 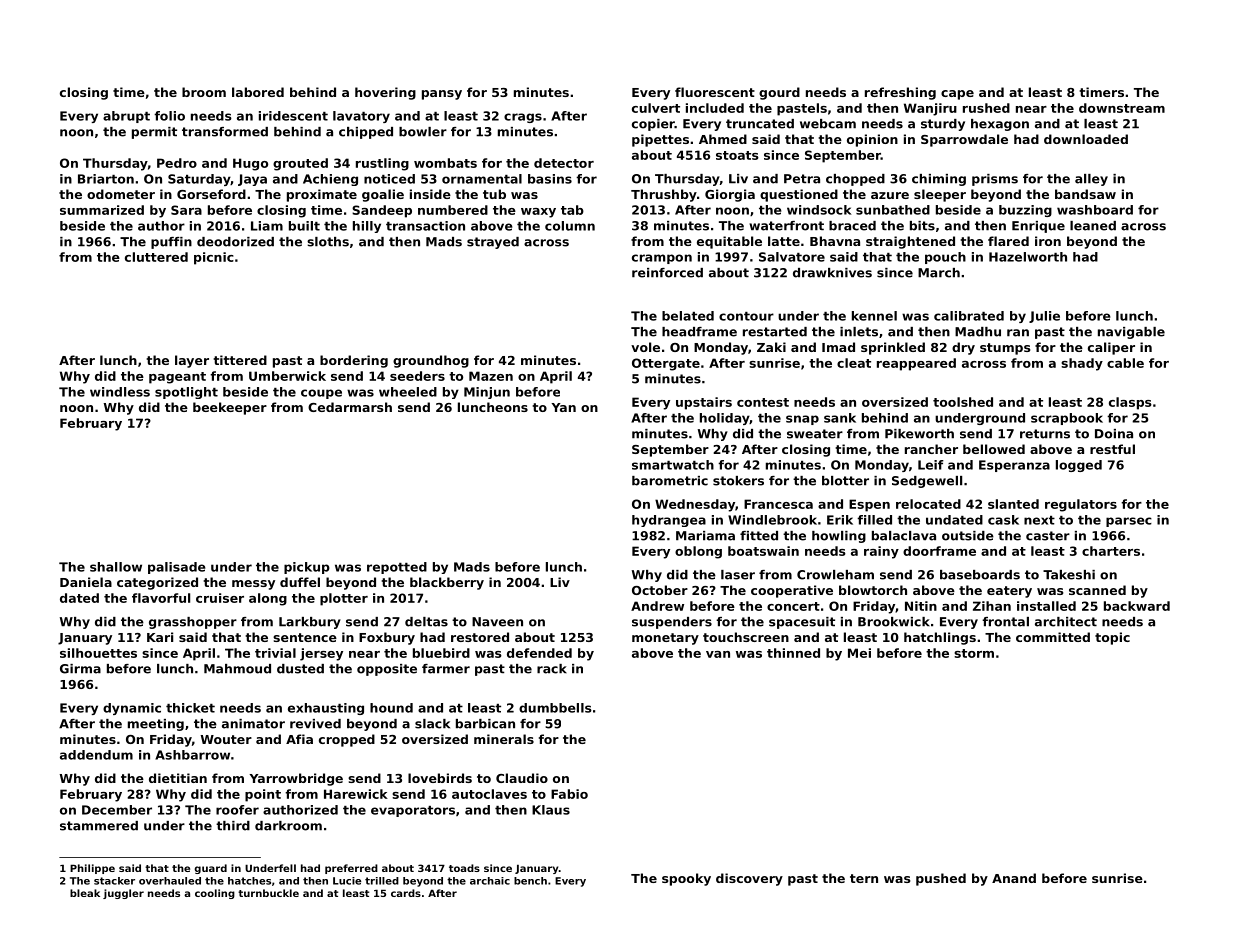 I want to click on prisms, so click(x=995, y=180).
